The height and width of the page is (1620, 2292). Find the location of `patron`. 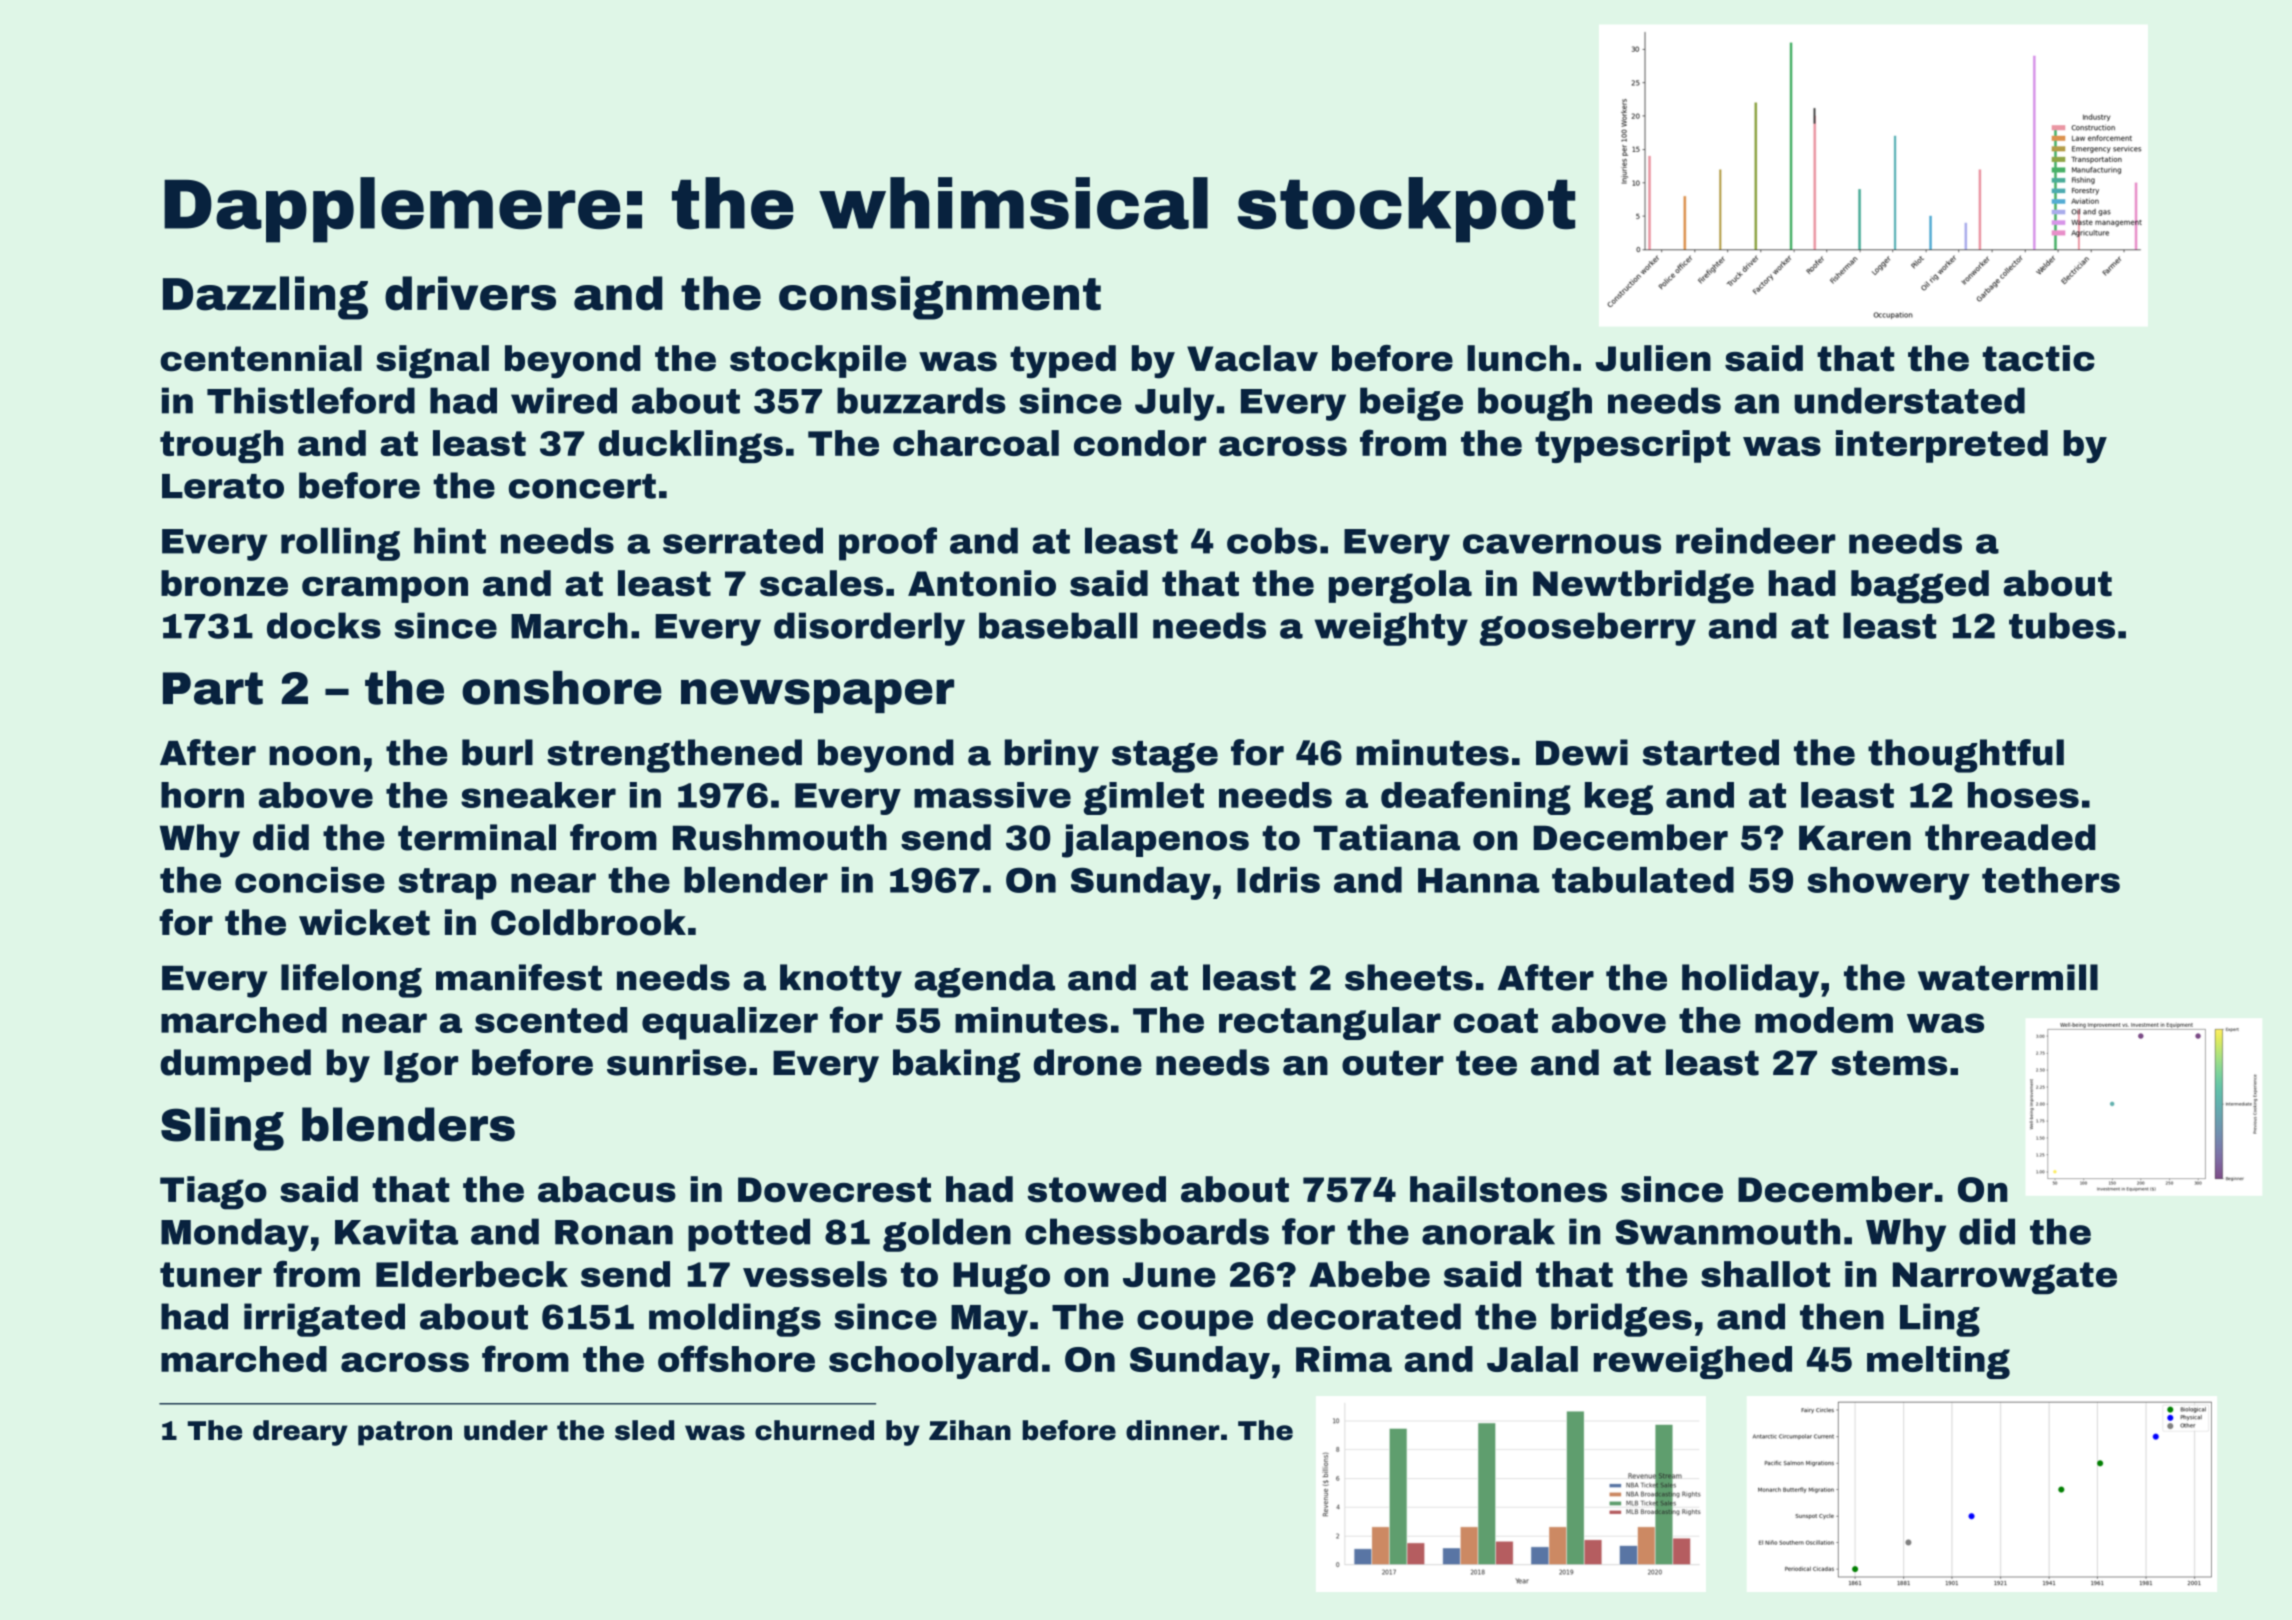

patron is located at coordinates (405, 1433).
